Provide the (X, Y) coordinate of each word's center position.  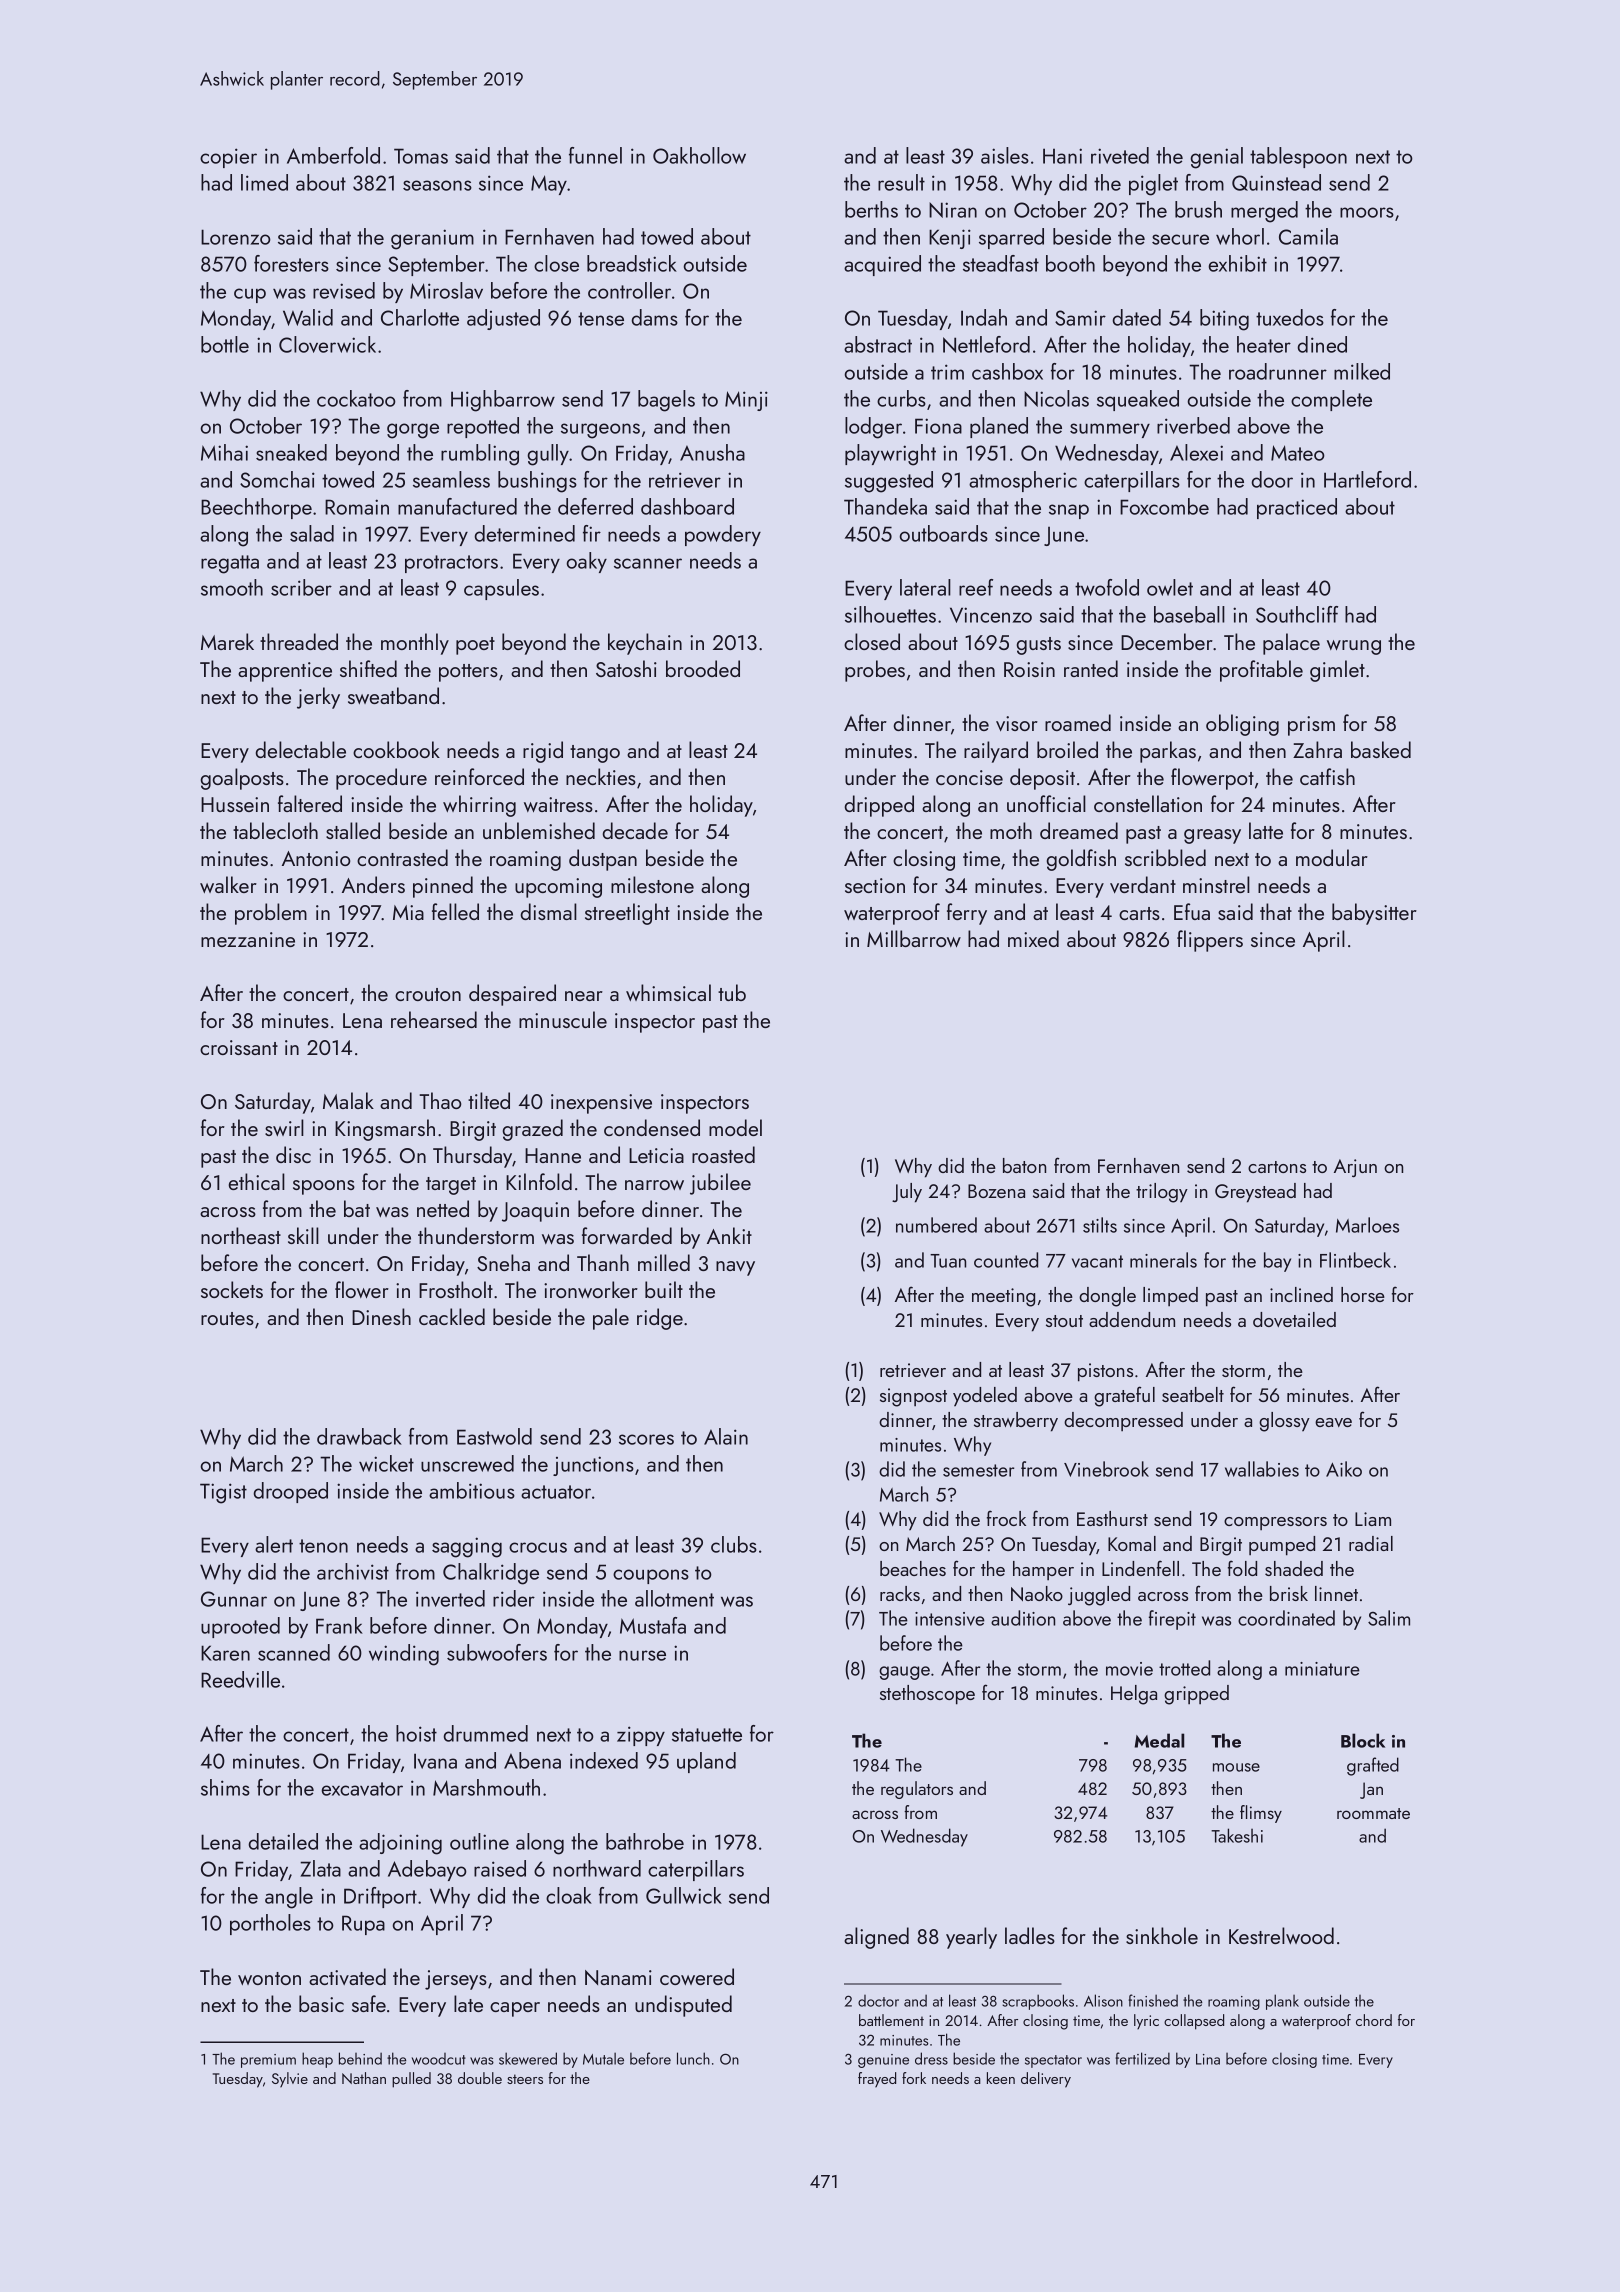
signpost (913, 1397)
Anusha (712, 452)
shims (225, 1787)
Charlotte (420, 317)
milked (1362, 371)
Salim (1389, 1618)
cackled (452, 1316)
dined (1322, 344)
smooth (232, 587)
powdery (723, 535)
